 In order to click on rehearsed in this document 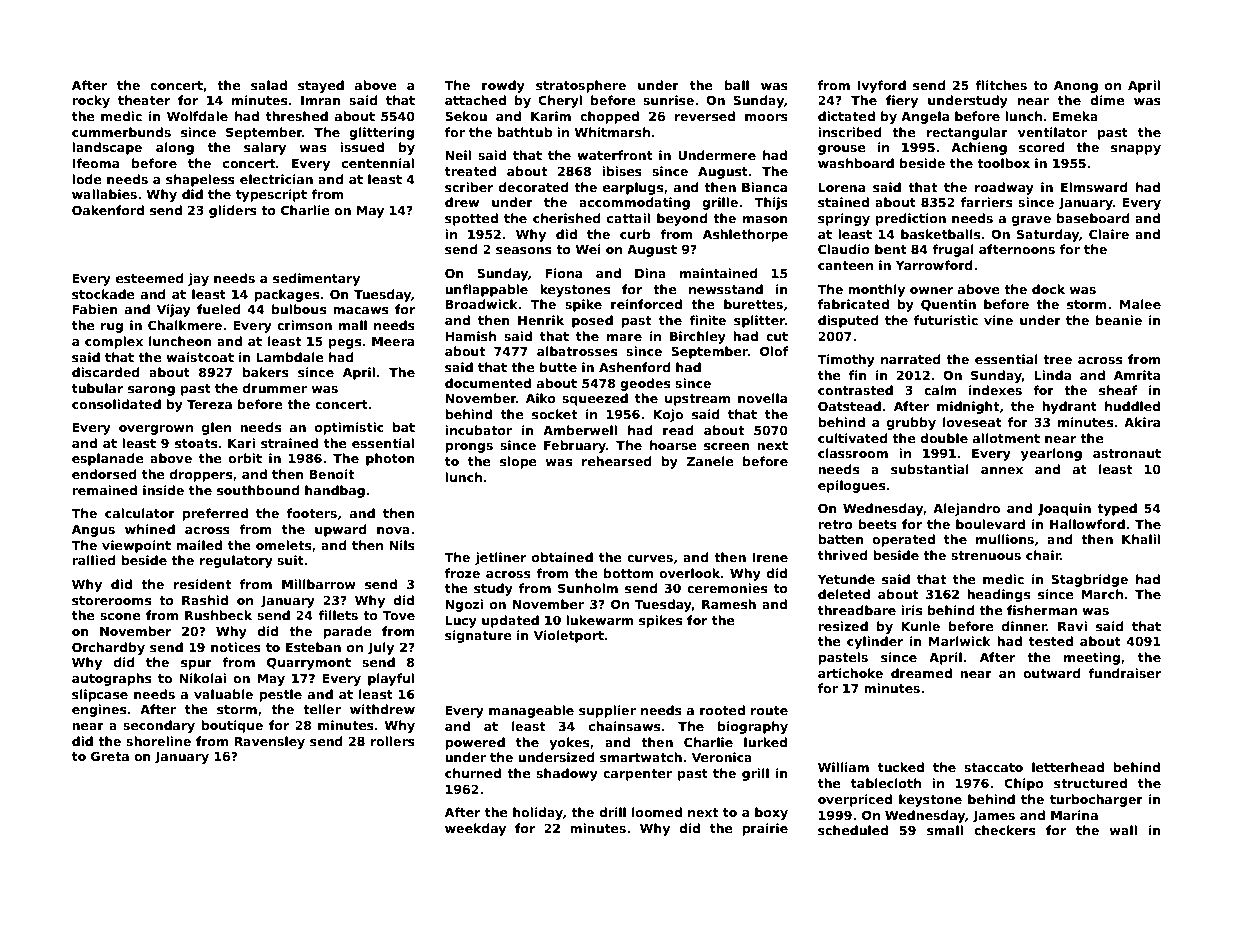, I will do `click(617, 461)`.
